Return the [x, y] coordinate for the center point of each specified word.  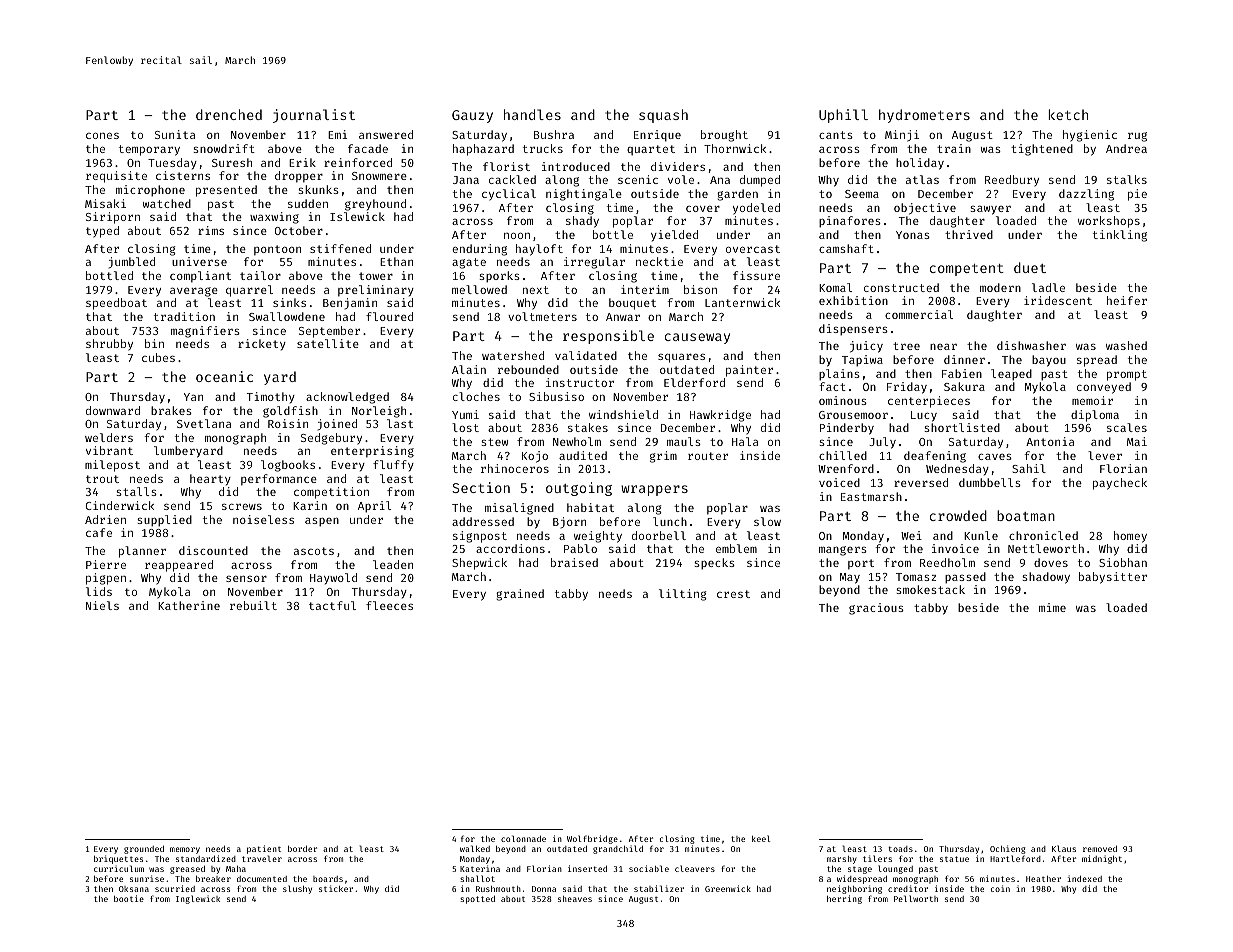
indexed [1084, 878]
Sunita [175, 134]
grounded [144, 850]
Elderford [694, 382]
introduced [576, 166]
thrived [969, 234]
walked [475, 848]
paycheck [1120, 484]
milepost [112, 466]
